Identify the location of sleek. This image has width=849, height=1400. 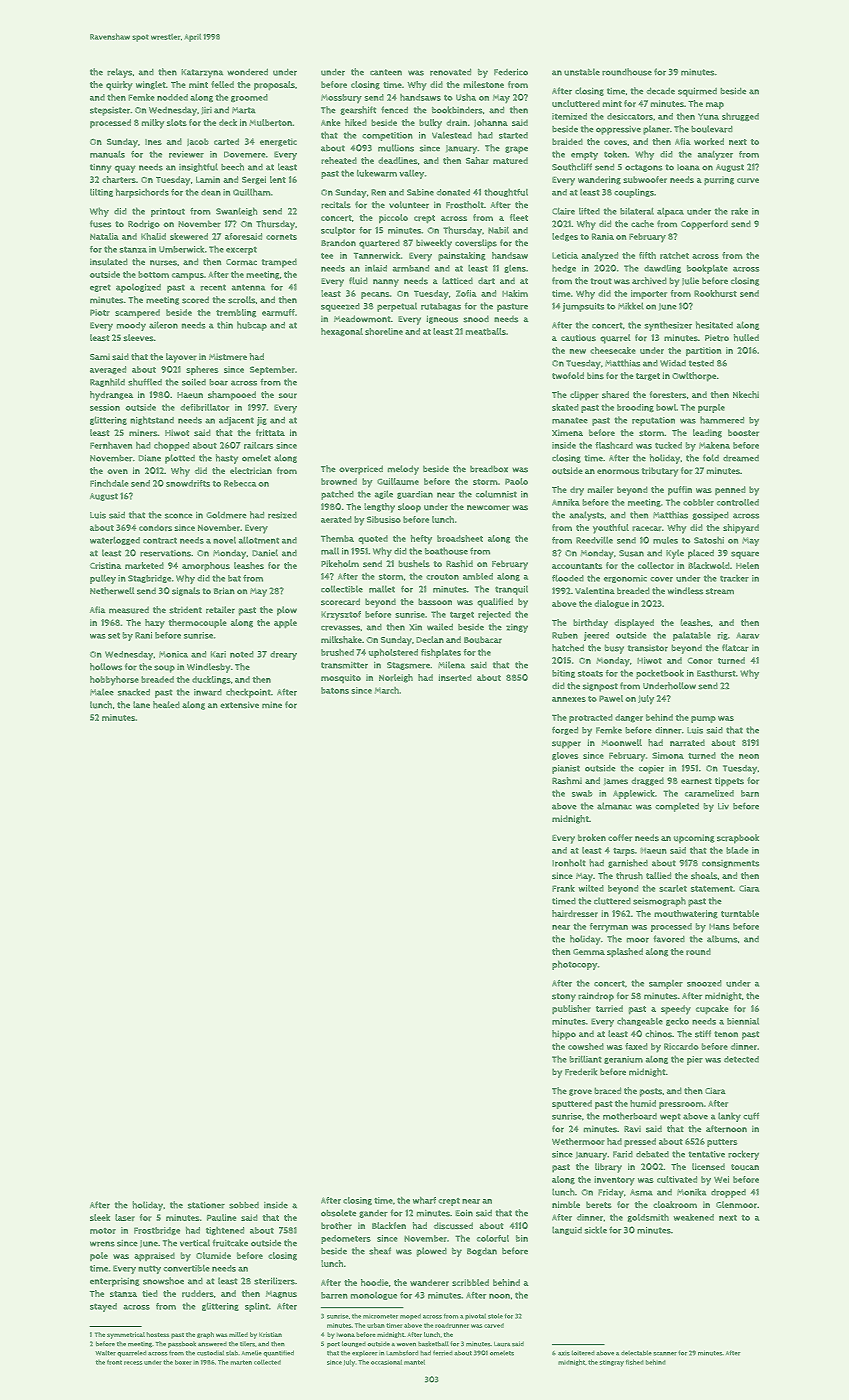
(100, 1217).
